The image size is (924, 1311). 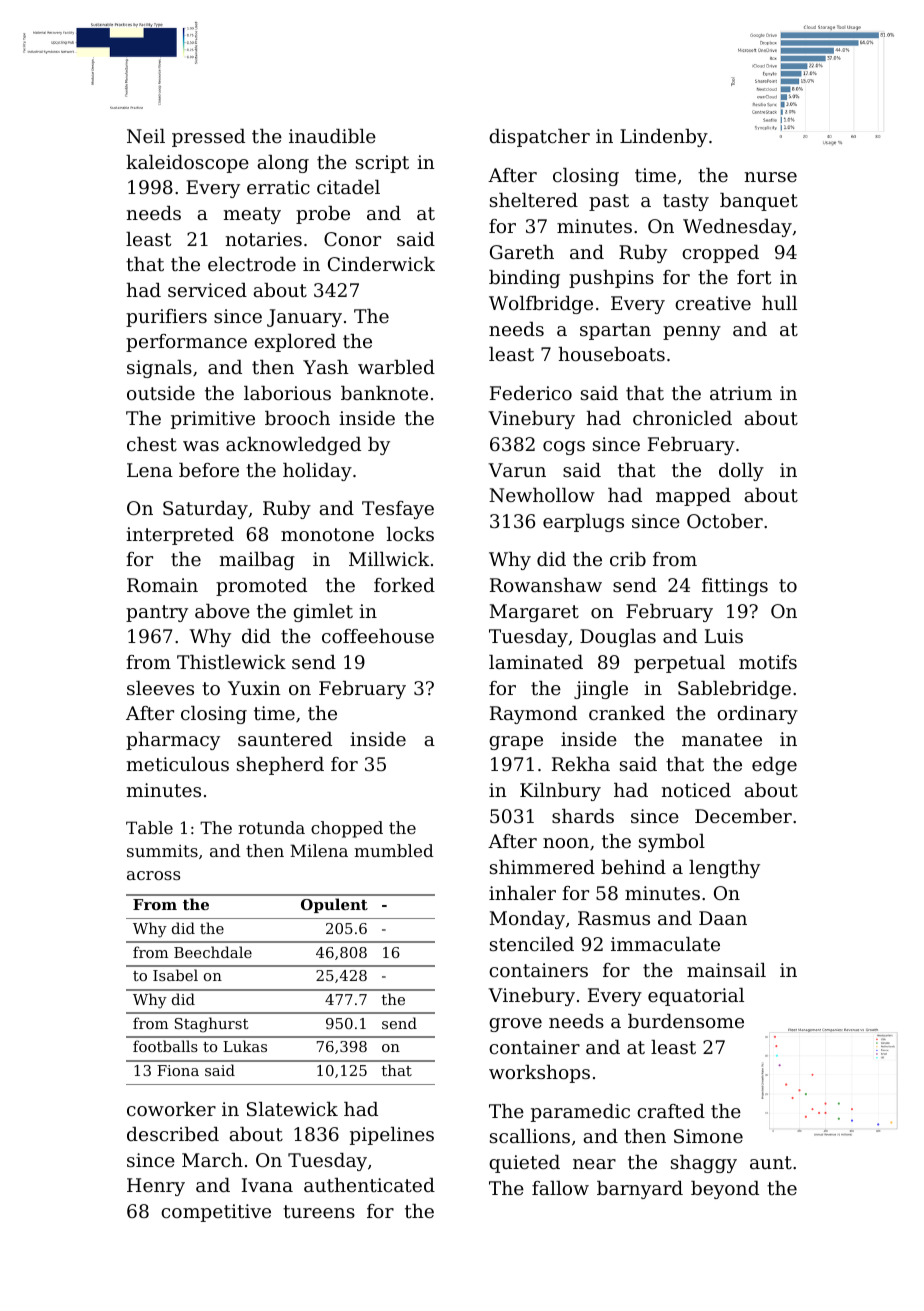 I want to click on Luis, so click(x=724, y=636).
